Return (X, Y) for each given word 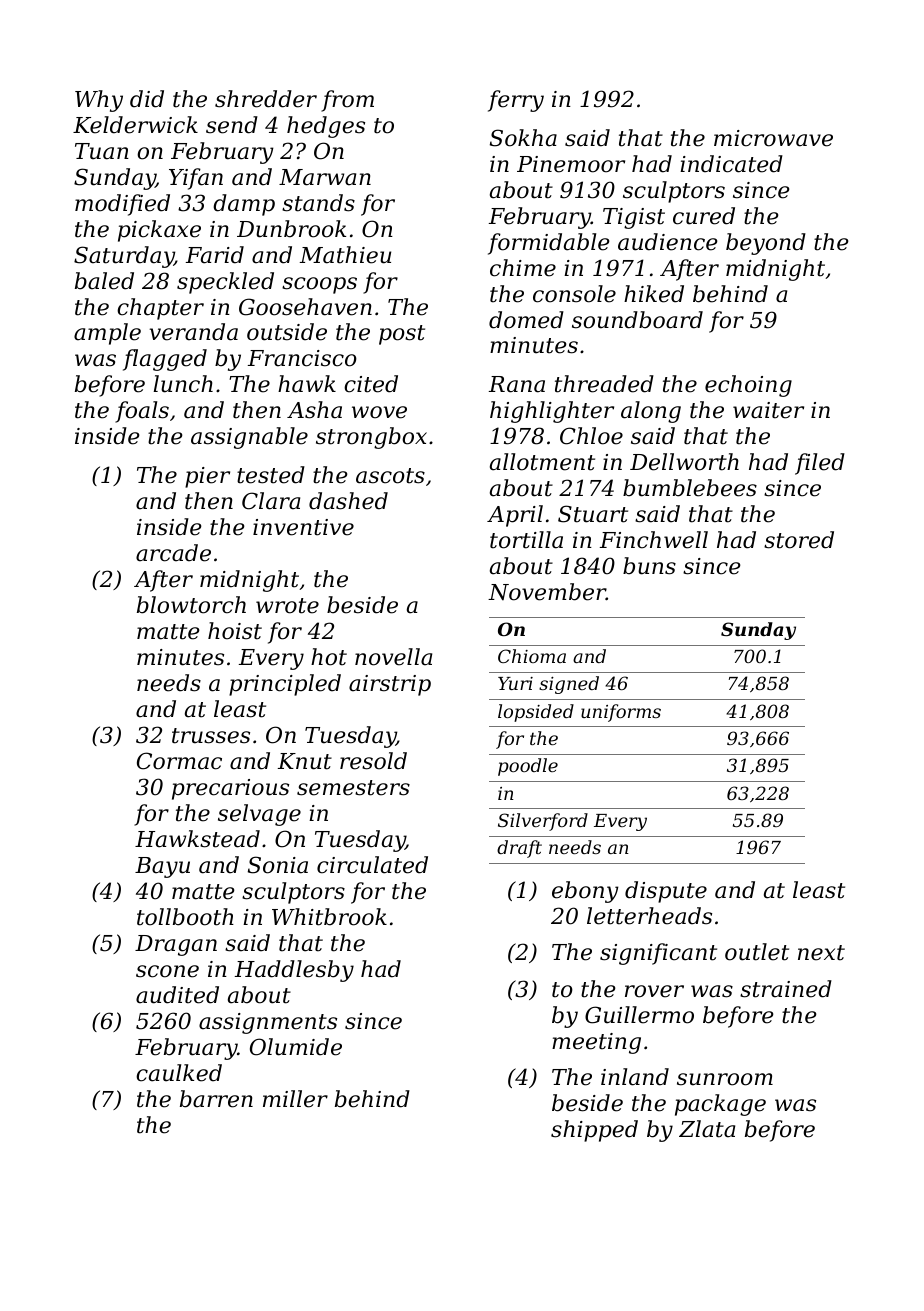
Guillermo (639, 1015)
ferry (516, 101)
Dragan (176, 945)
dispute (666, 892)
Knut (305, 761)
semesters (353, 788)
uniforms (621, 713)
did (147, 99)
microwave (773, 138)
